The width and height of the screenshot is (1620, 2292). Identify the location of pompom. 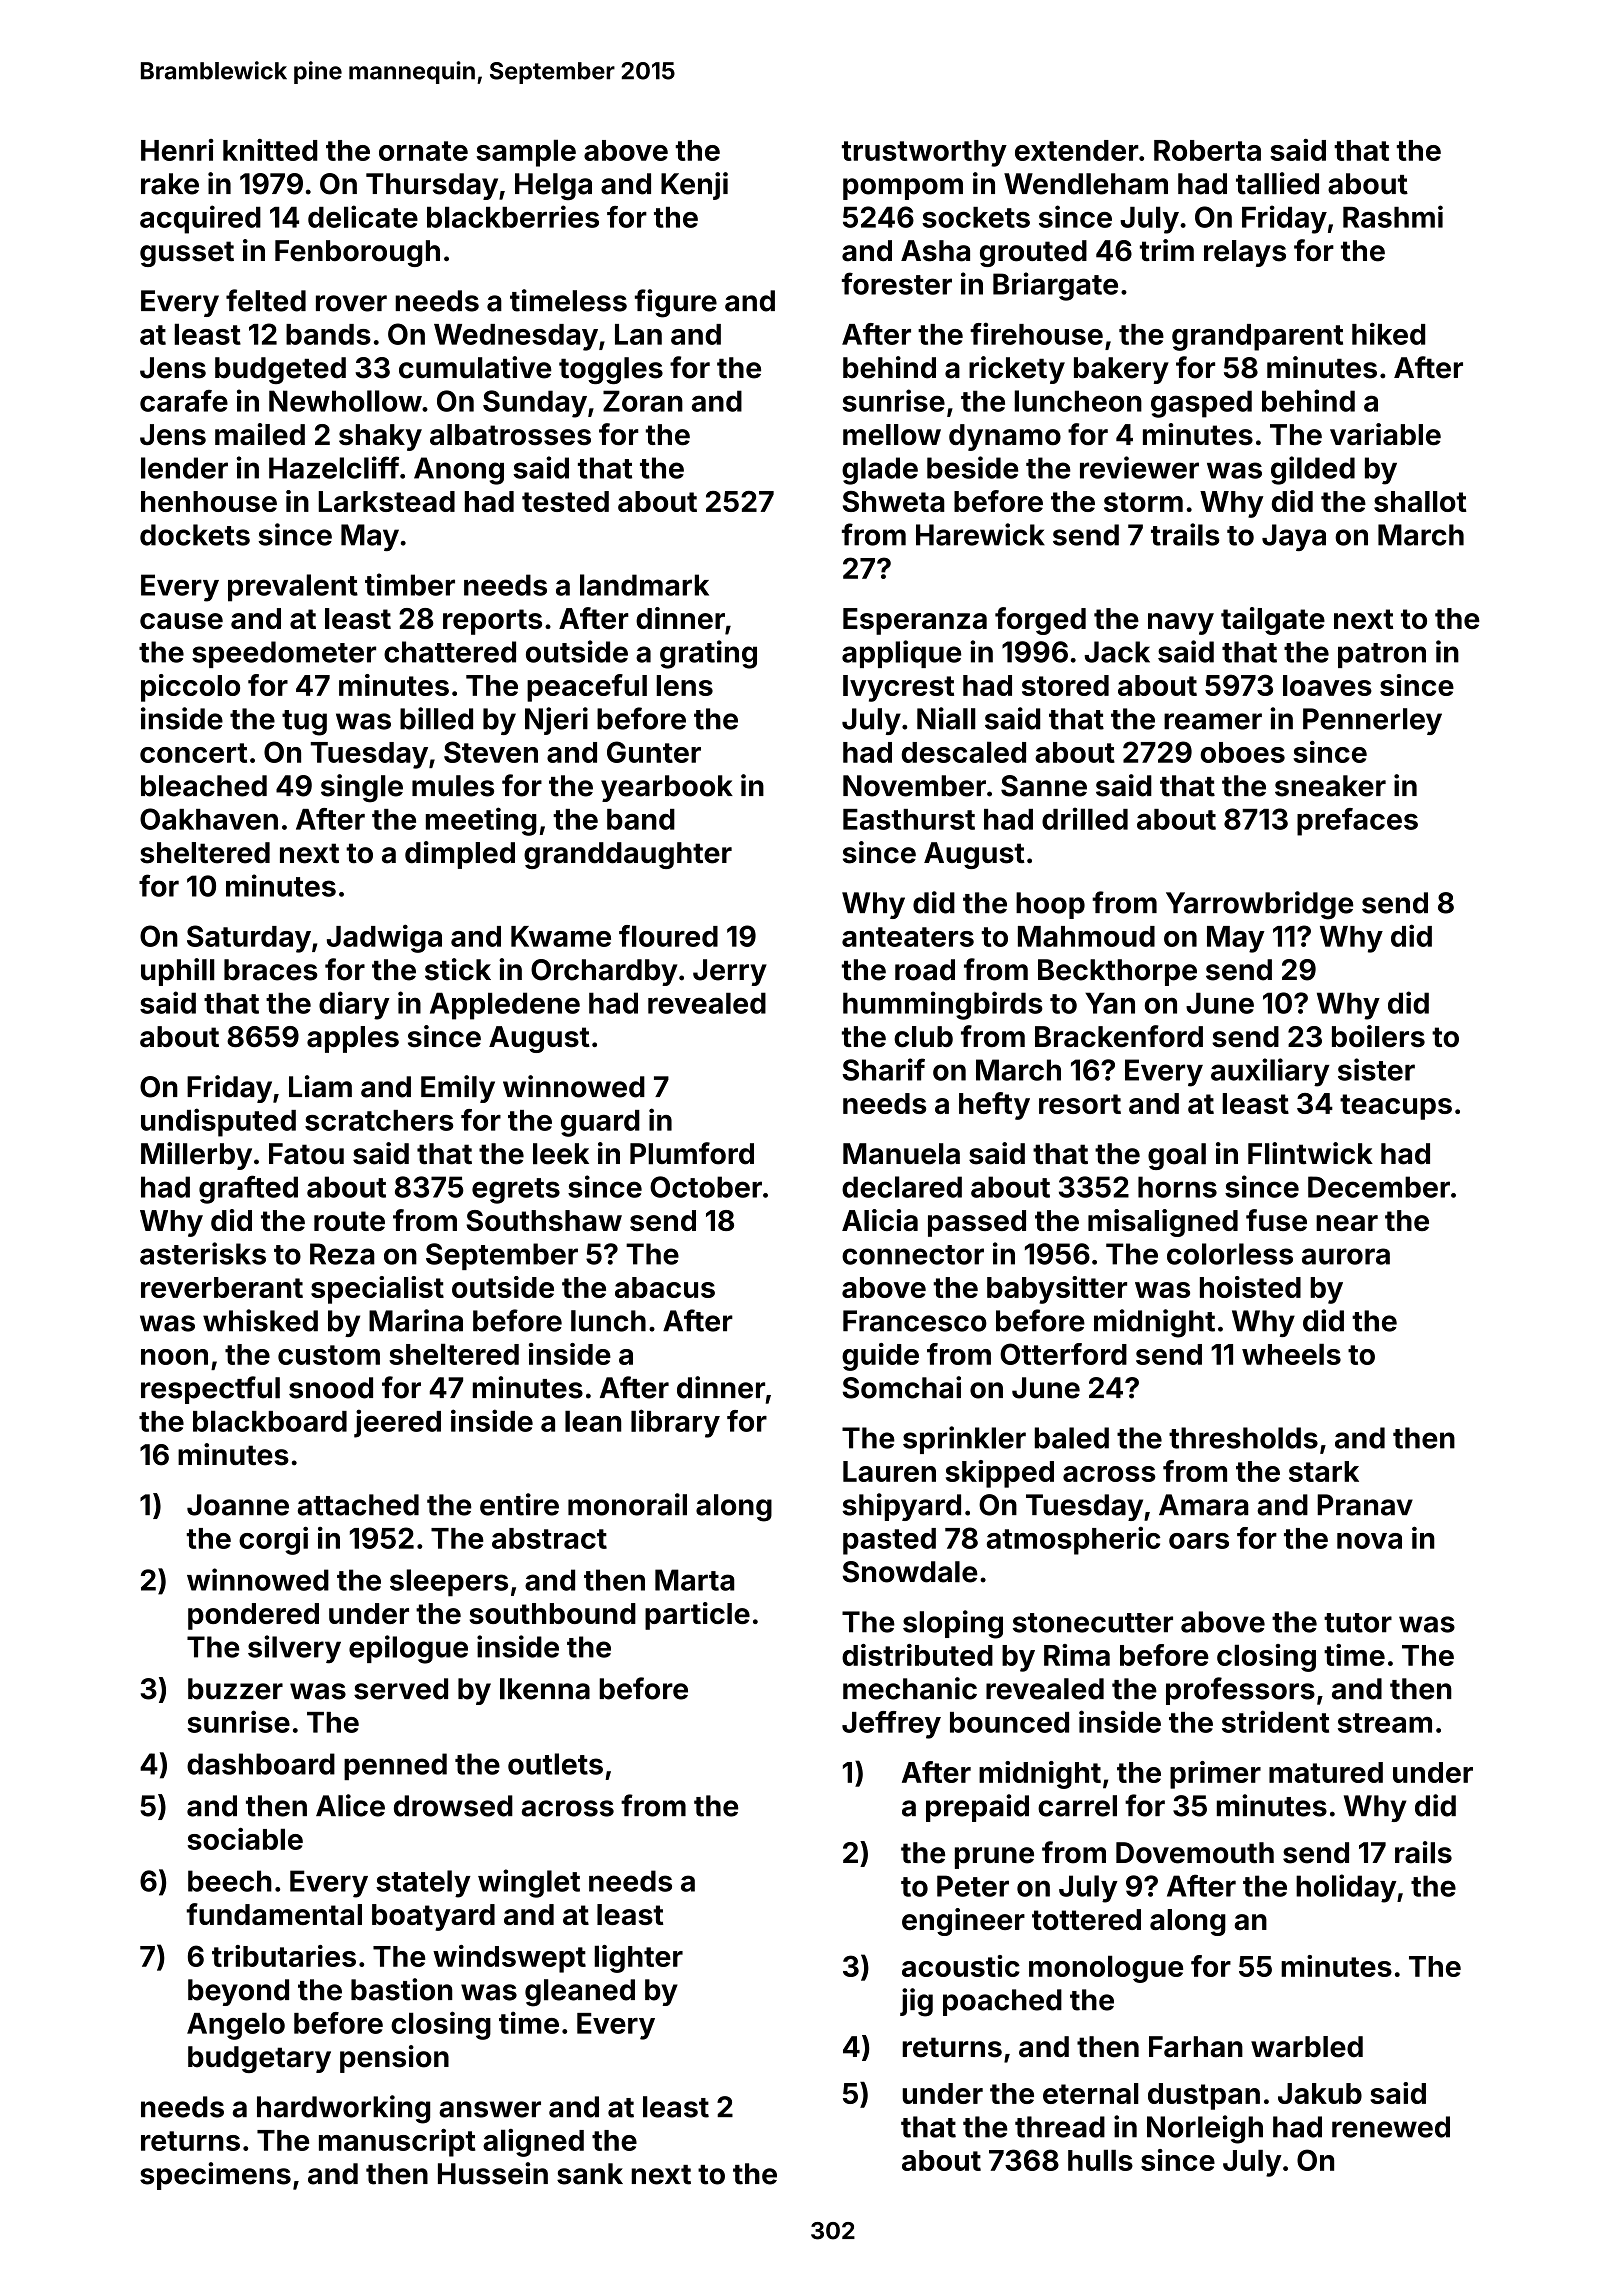
(903, 189).
